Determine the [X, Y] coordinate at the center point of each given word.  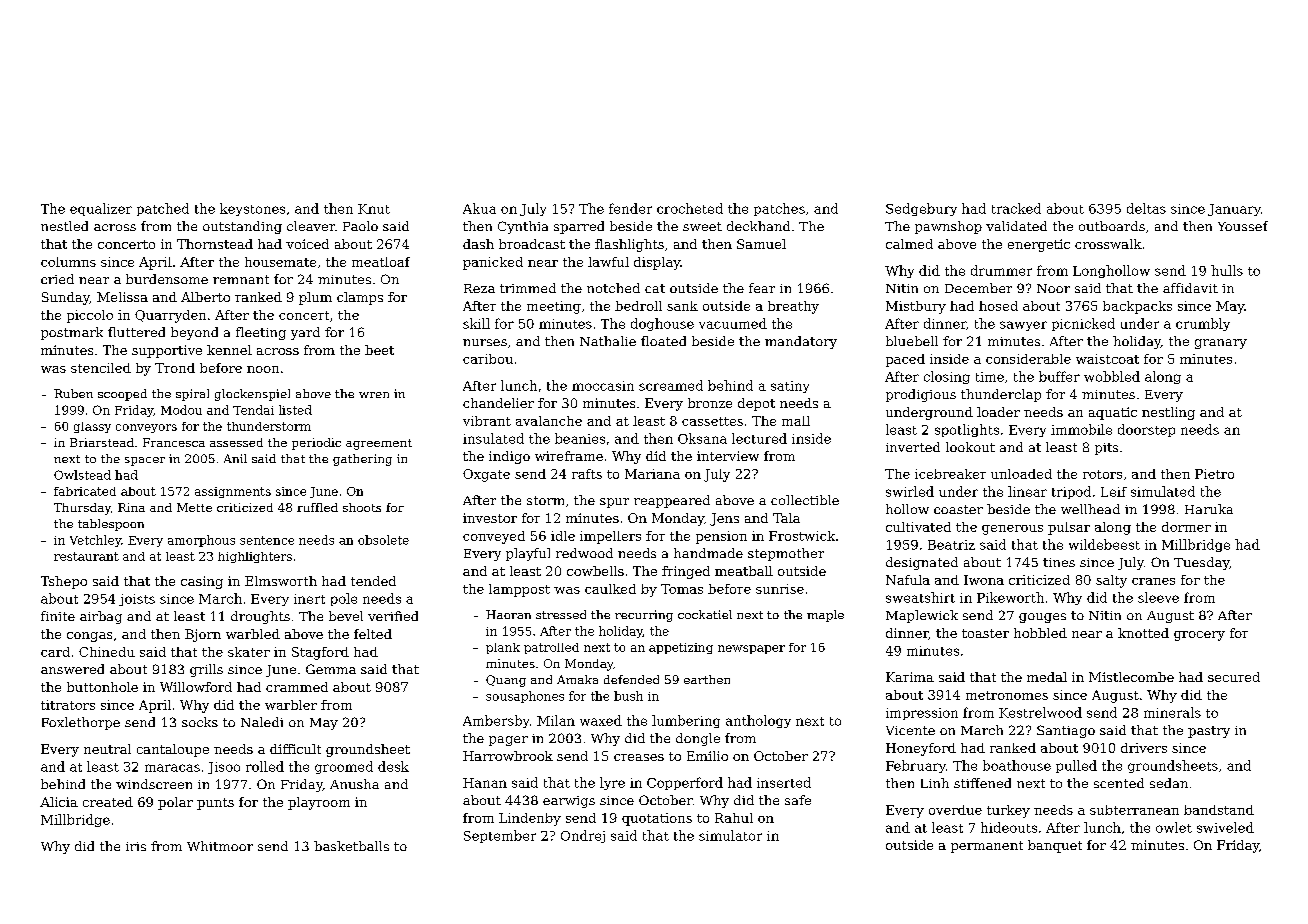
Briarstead [102, 442]
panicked [493, 263]
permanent [987, 847]
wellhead [1090, 509]
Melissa [122, 297]
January [1234, 210]
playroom [319, 803]
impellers [610, 537]
